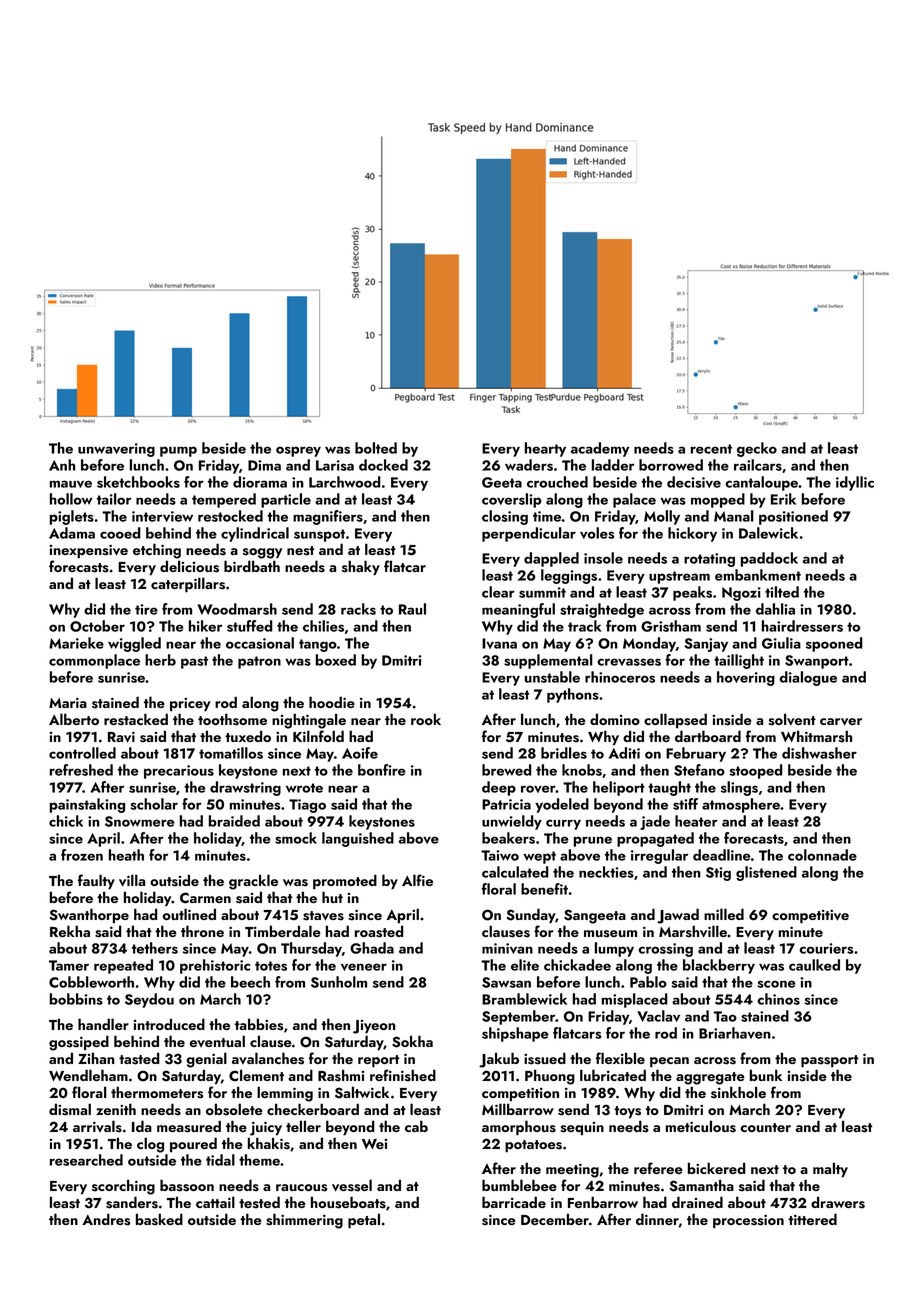 The image size is (924, 1308). What do you see at coordinates (416, 1126) in the document?
I see `cab` at bounding box center [416, 1126].
